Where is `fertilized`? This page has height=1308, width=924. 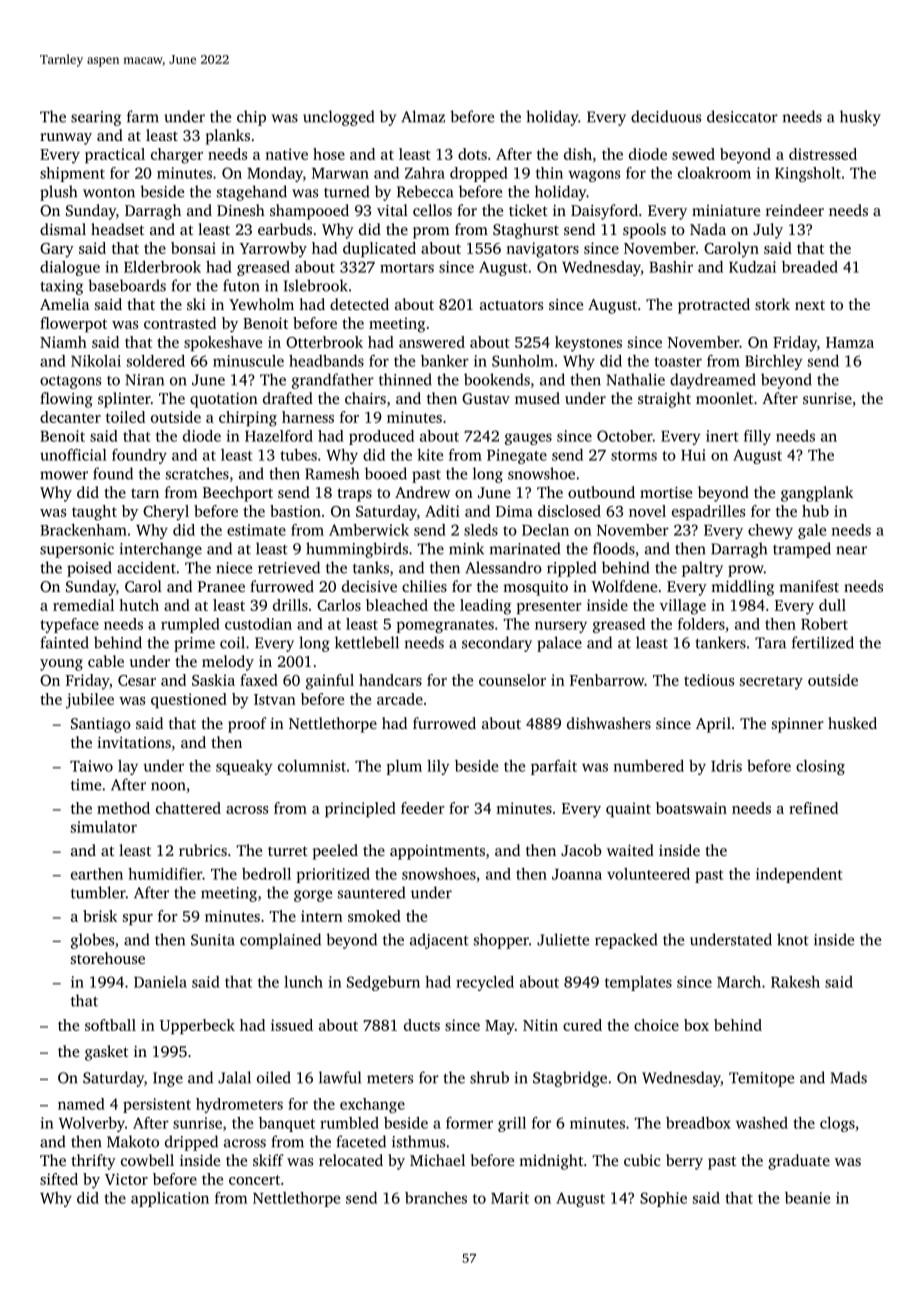
fertilized is located at coordinates (823, 642).
